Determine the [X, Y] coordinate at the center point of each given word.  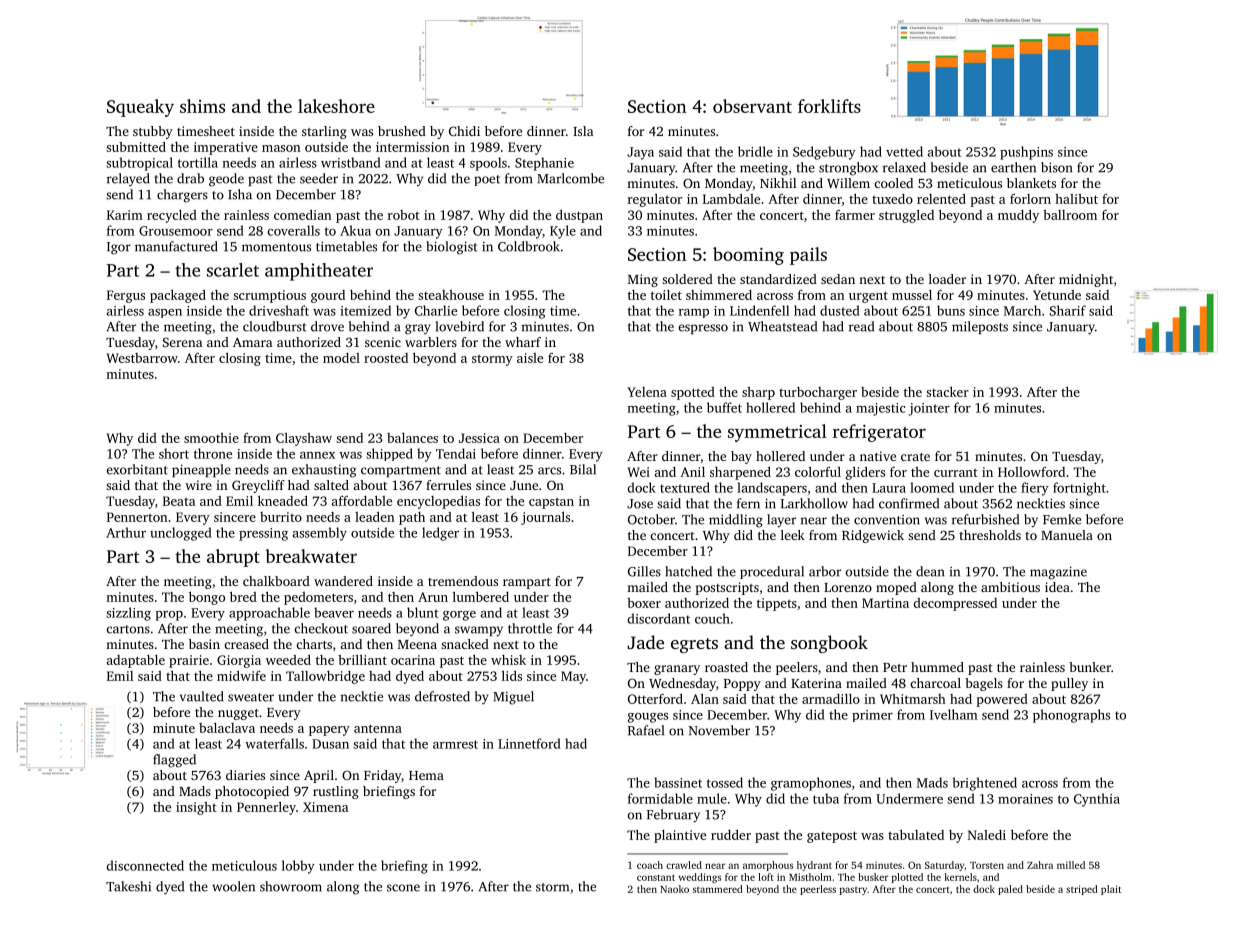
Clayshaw [304, 439]
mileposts [980, 327]
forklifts [829, 106]
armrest [455, 744]
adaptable [136, 661]
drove [327, 326]
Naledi [987, 835]
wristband [351, 162]
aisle [530, 358]
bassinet [678, 782]
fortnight [1079, 489]
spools [488, 164]
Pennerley [266, 808]
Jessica [479, 438]
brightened [984, 784]
